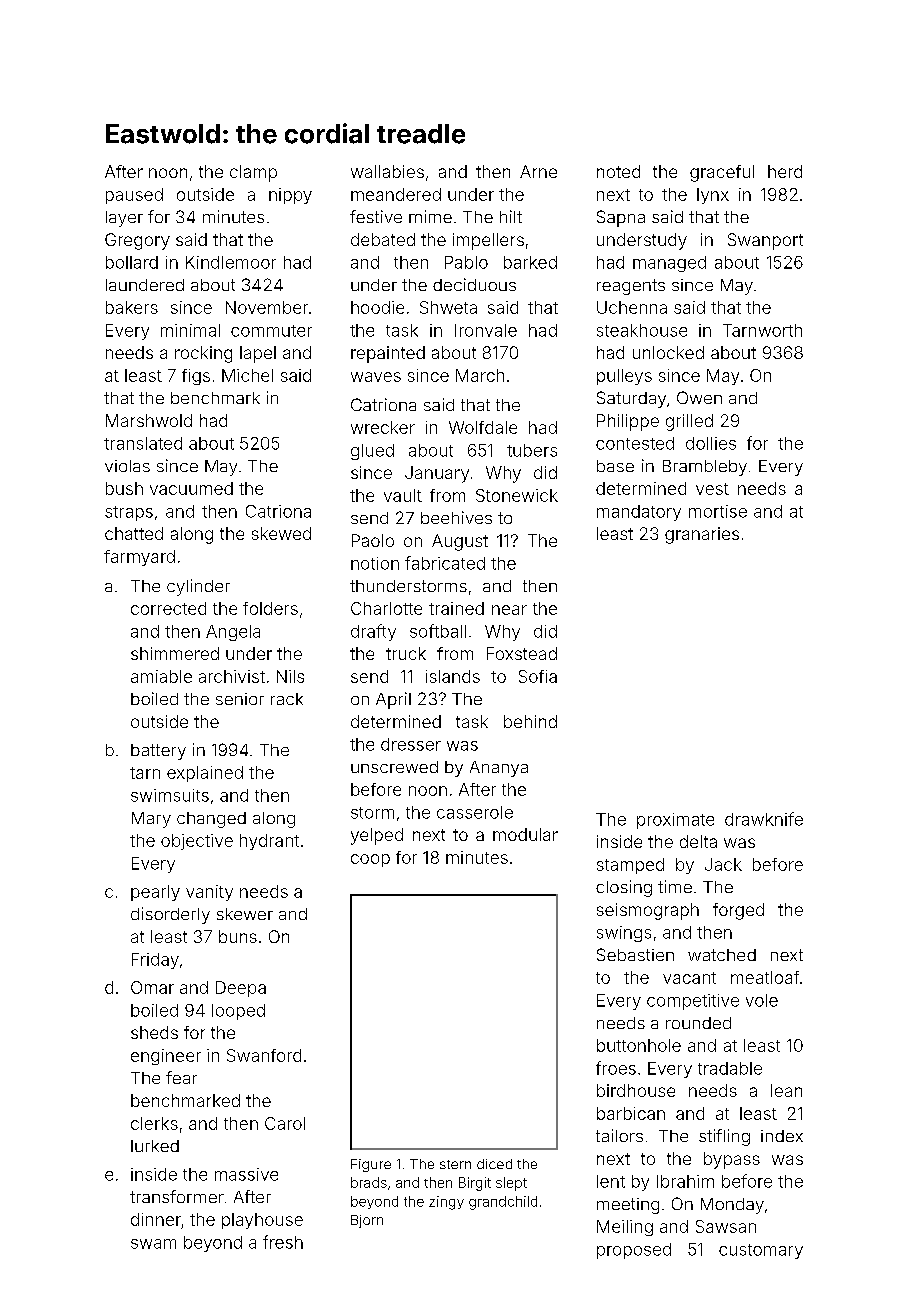 The image size is (908, 1316). Describe the element at coordinates (764, 819) in the screenshot. I see `drawknife` at that location.
